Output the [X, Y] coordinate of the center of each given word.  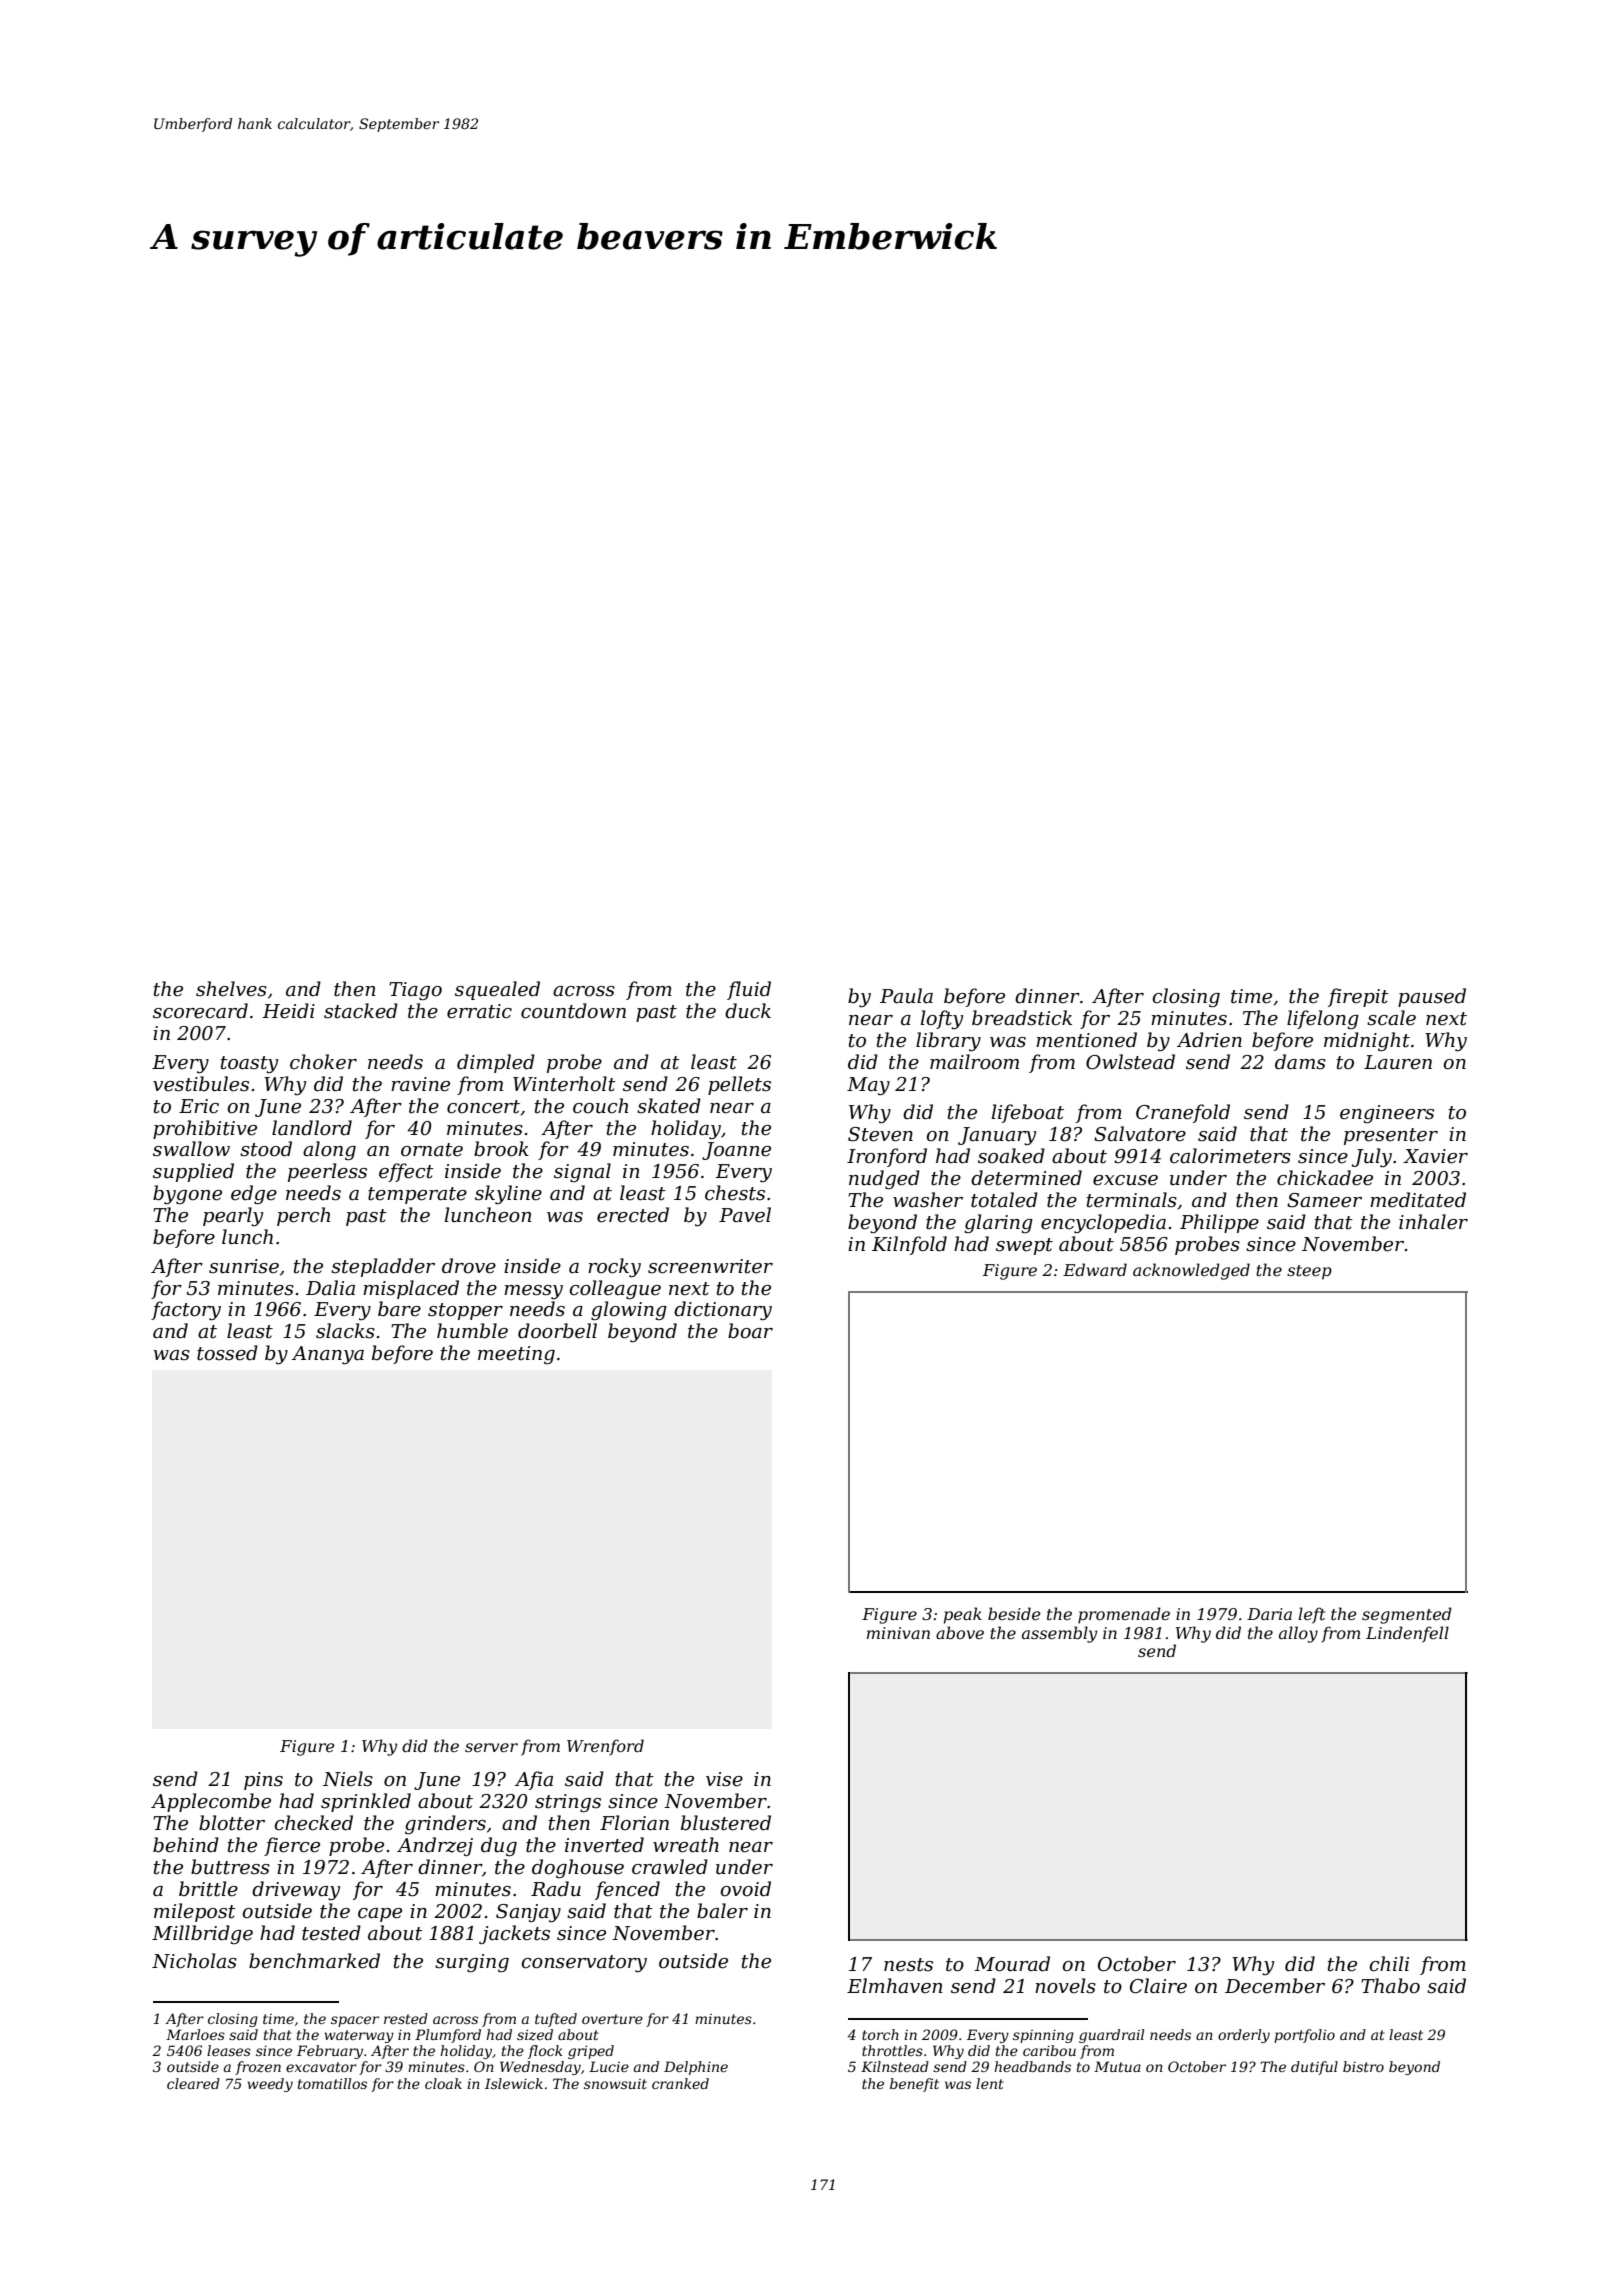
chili [1389, 1964]
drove [469, 1266]
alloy [1298, 1634]
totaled [1004, 1200]
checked [313, 1823]
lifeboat [1028, 1113]
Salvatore [1140, 1134]
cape [380, 1915]
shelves [231, 989]
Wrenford [605, 1747]
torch [880, 2034]
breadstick [1022, 1018]
